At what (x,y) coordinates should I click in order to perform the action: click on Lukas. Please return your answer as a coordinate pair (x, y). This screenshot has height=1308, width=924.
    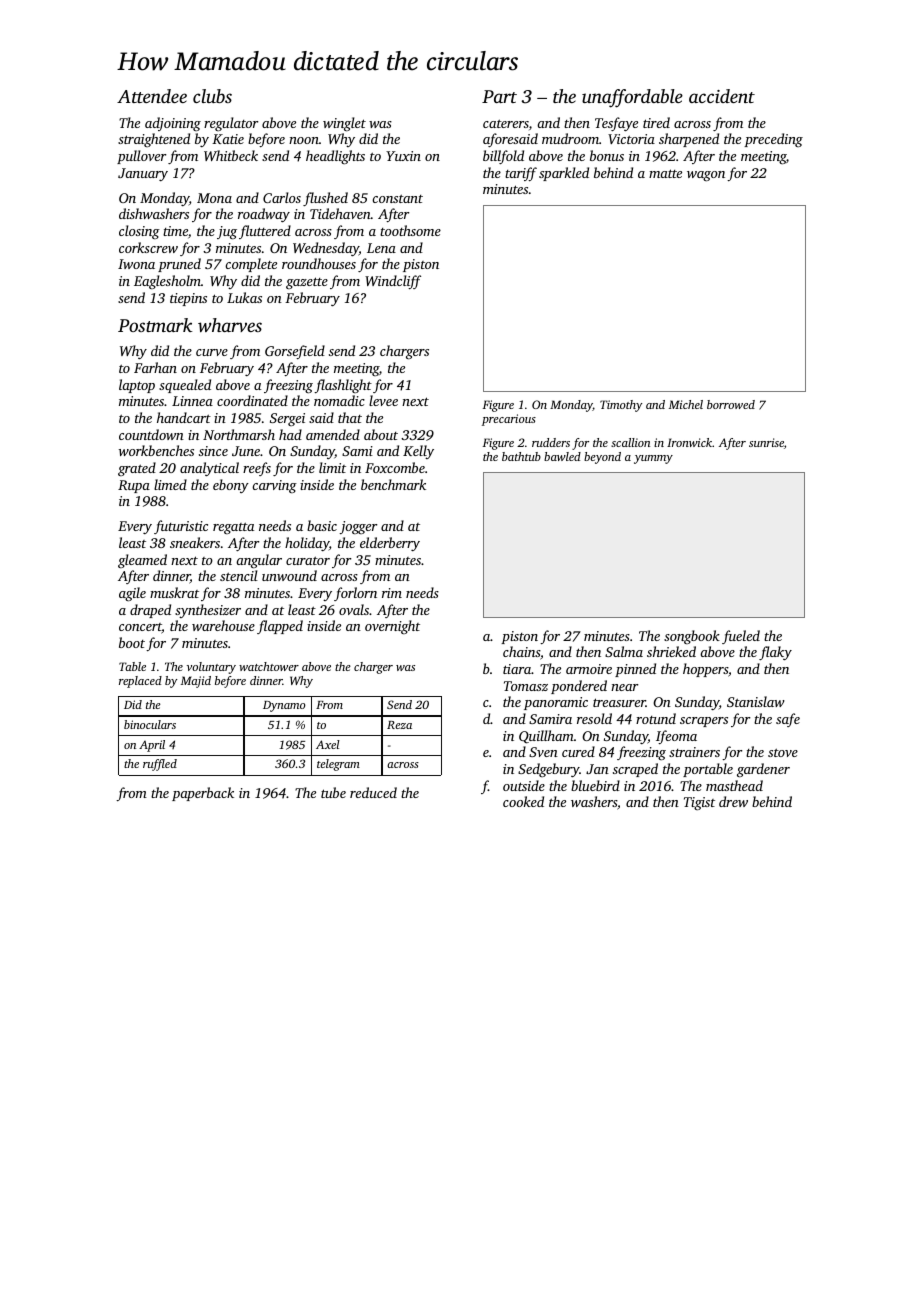
    Looking at the image, I should click on (244, 297).
